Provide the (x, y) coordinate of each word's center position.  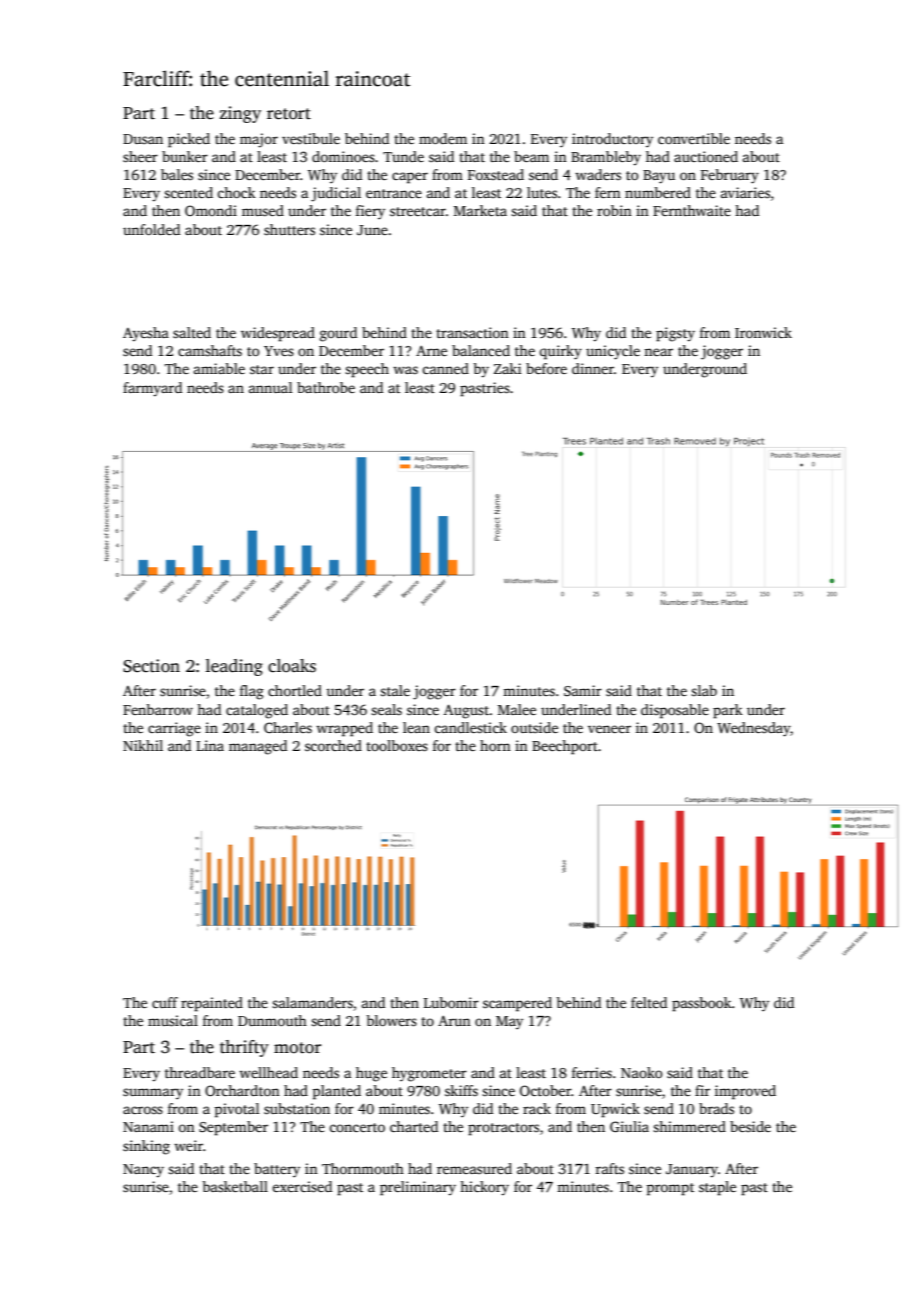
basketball (235, 1186)
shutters (289, 229)
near (658, 352)
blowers (391, 1020)
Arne (431, 351)
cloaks (292, 666)
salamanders (312, 1002)
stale (395, 690)
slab (704, 690)
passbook (702, 1004)
